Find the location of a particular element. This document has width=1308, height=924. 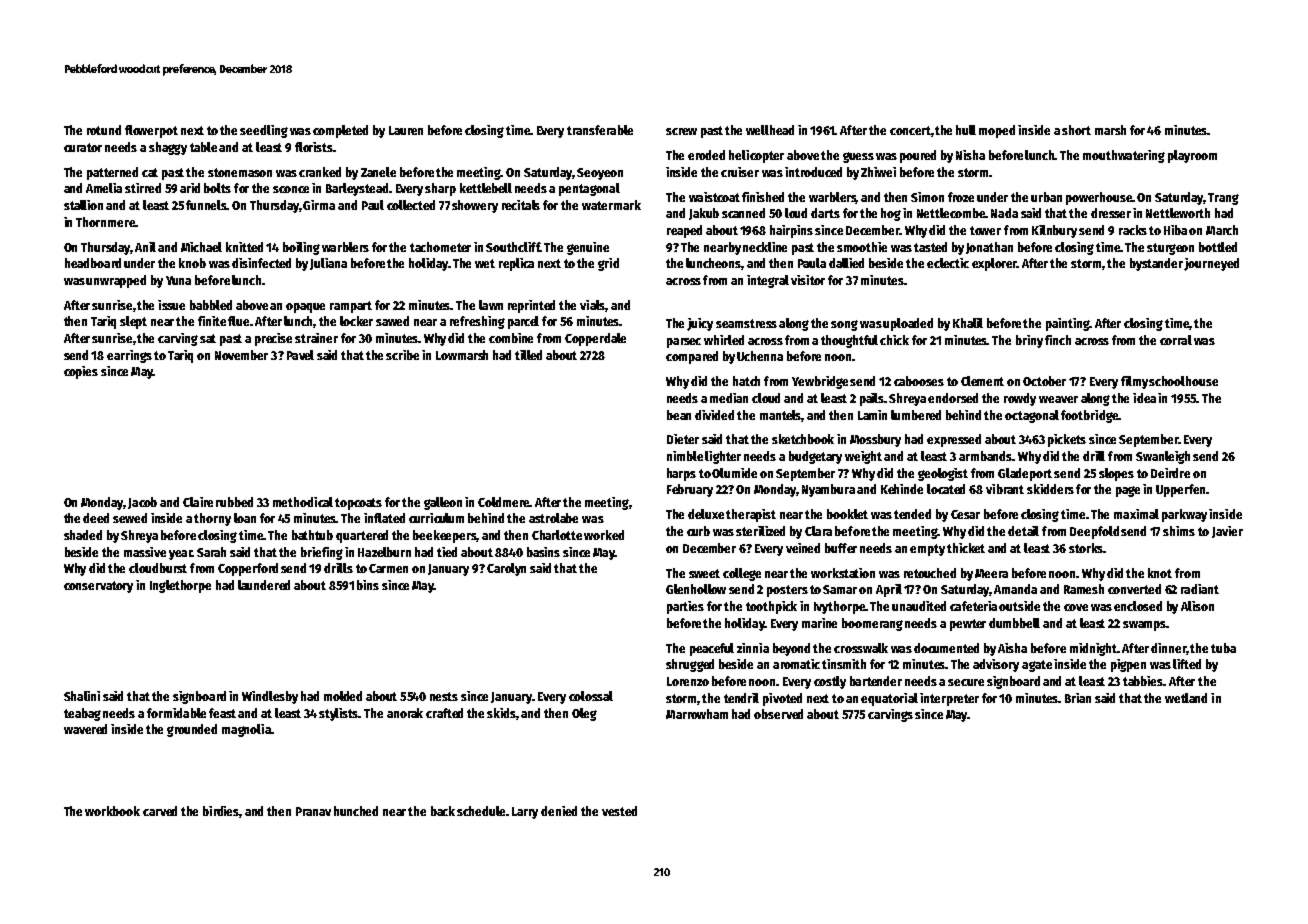

stonemason is located at coordinates (240, 172).
